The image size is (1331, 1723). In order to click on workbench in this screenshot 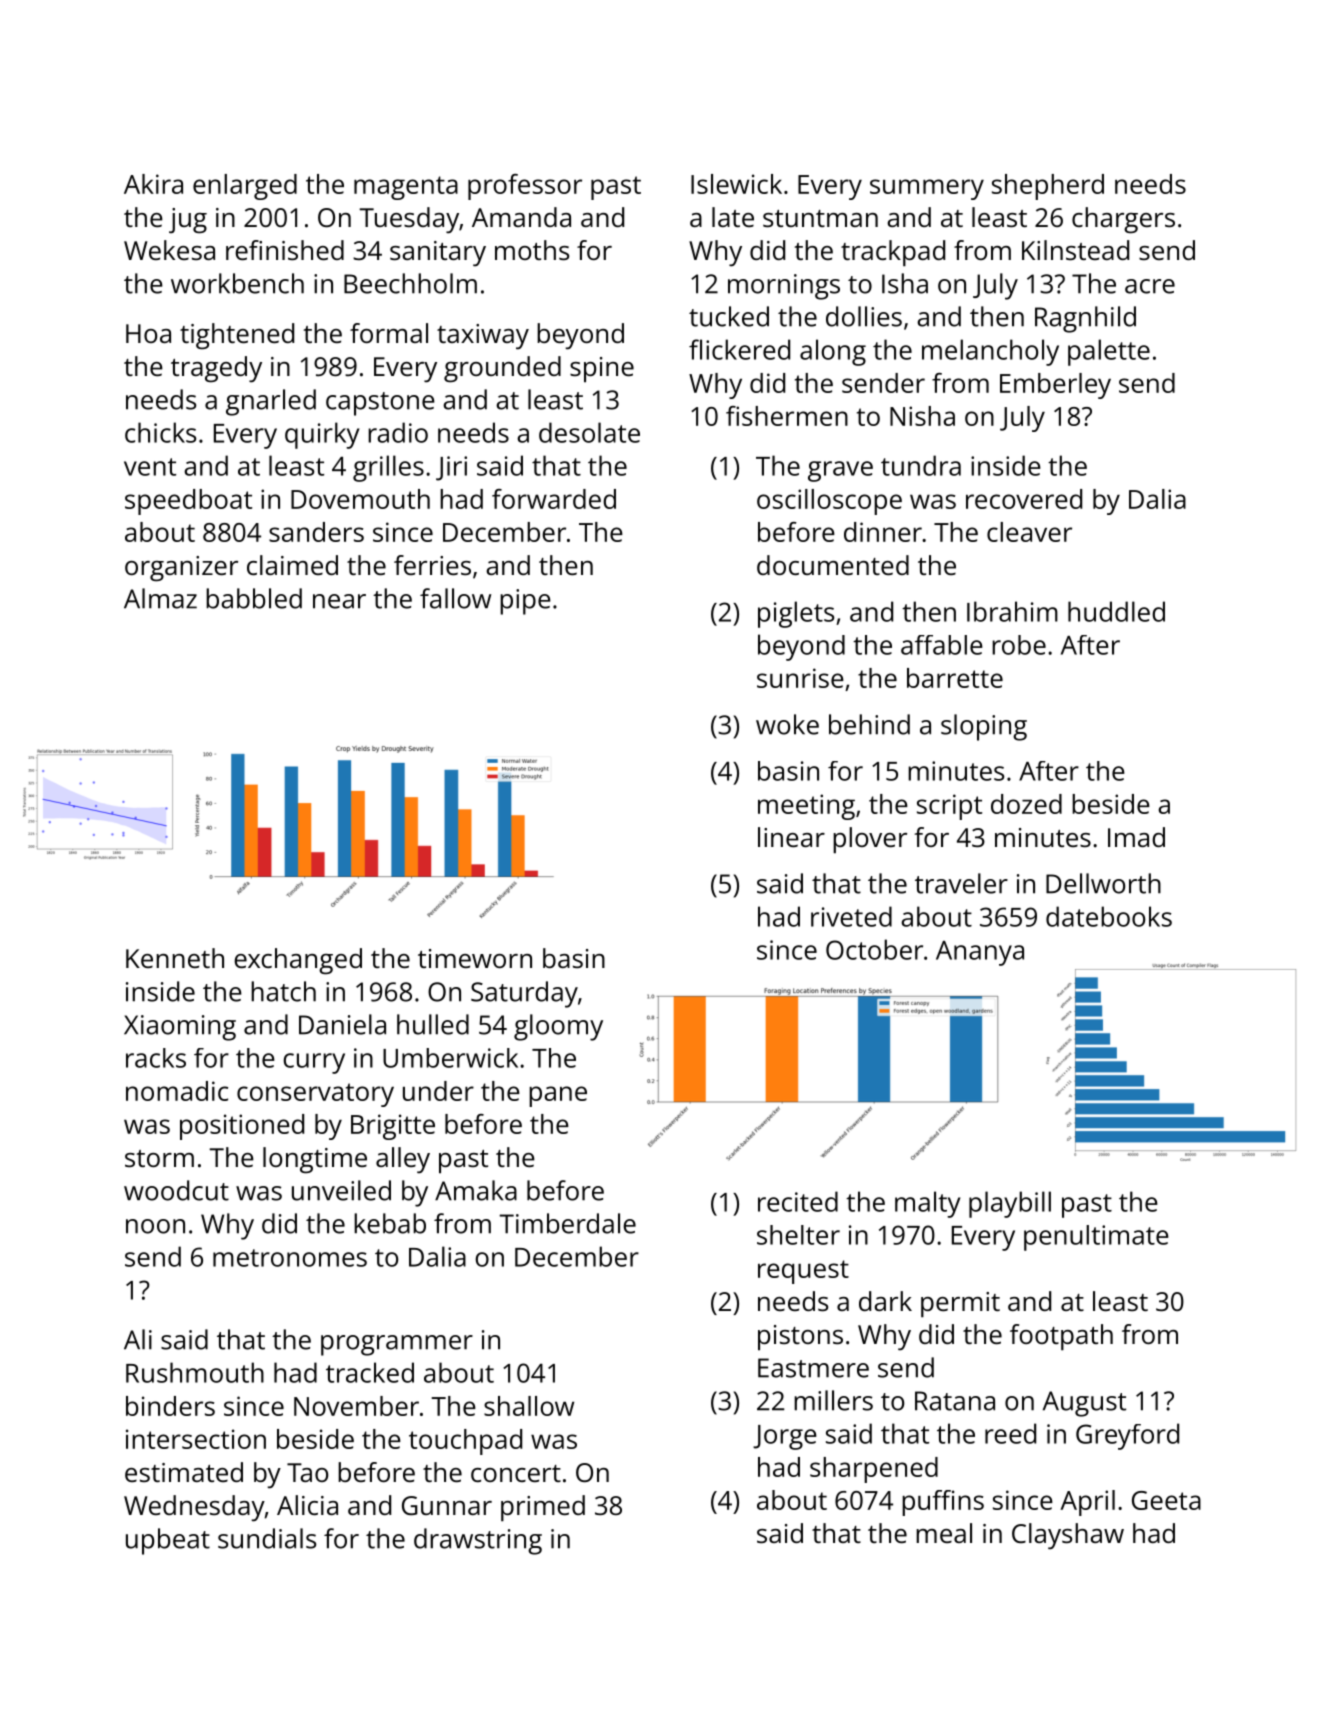, I will do `click(237, 283)`.
